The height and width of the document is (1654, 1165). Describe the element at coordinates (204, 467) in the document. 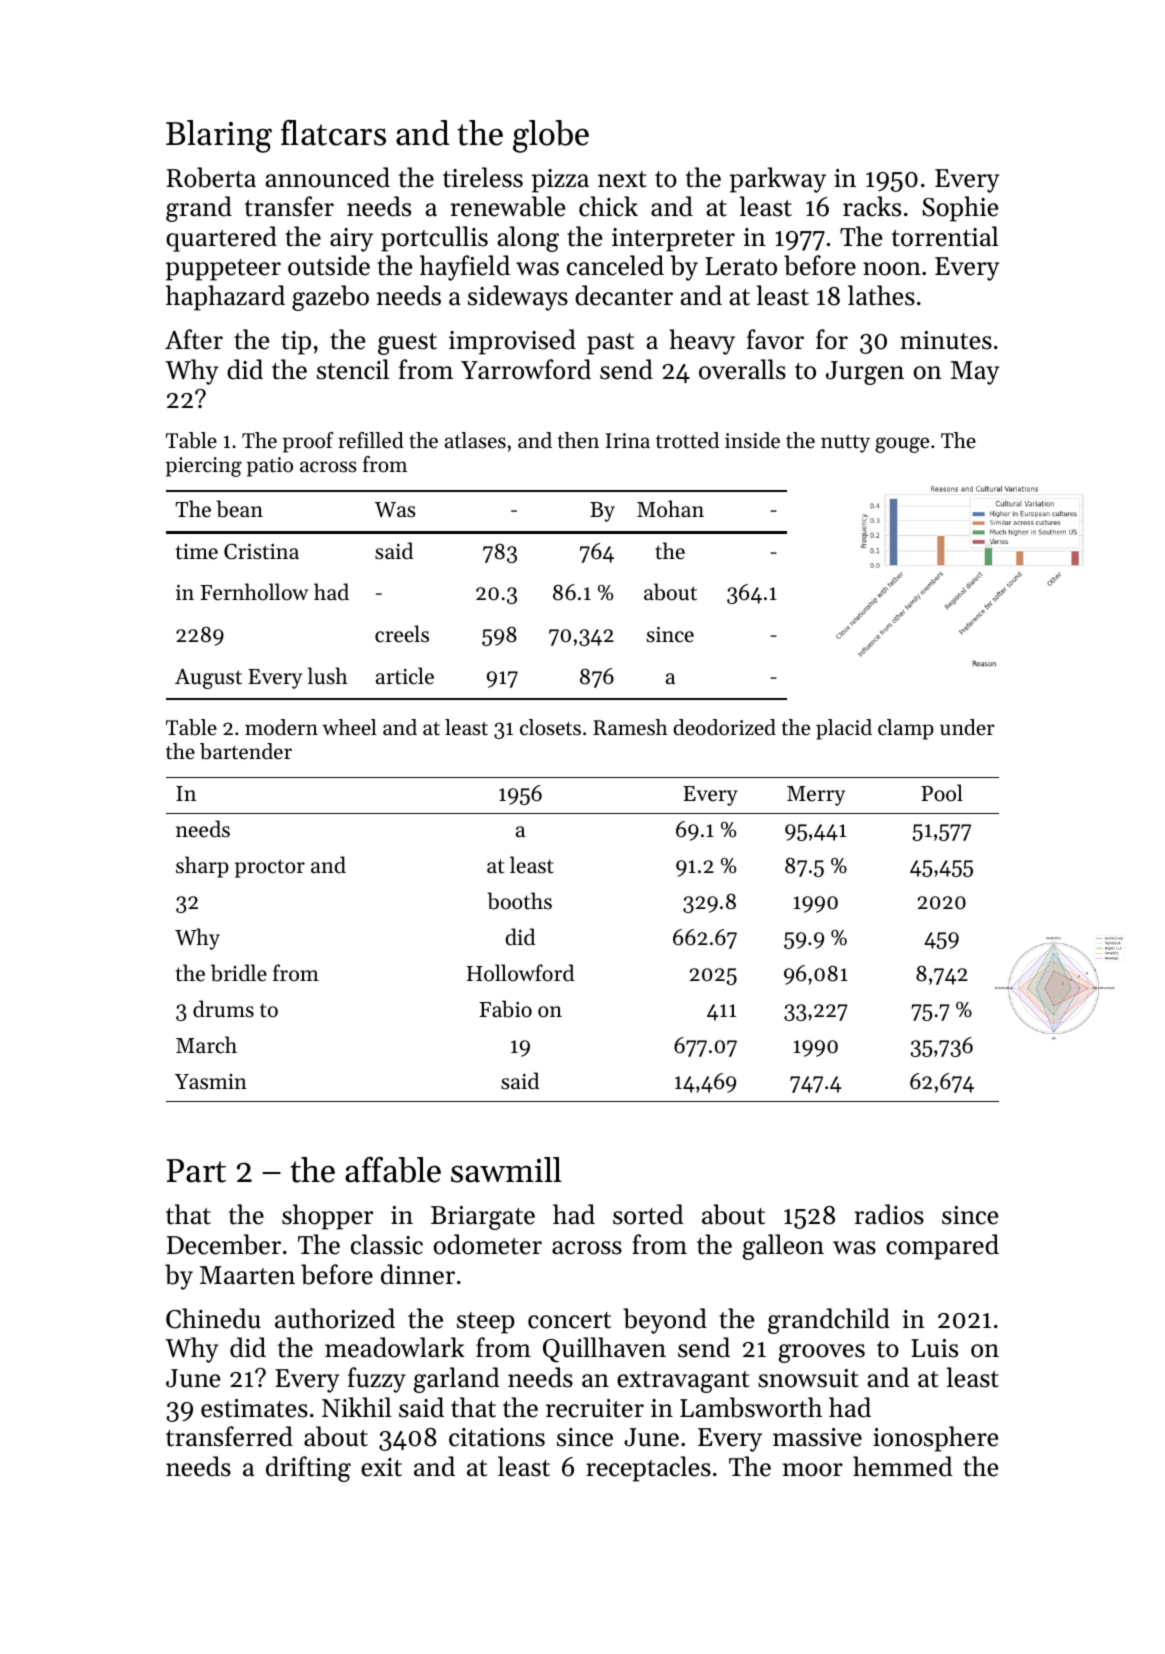

I see `piercing` at that location.
